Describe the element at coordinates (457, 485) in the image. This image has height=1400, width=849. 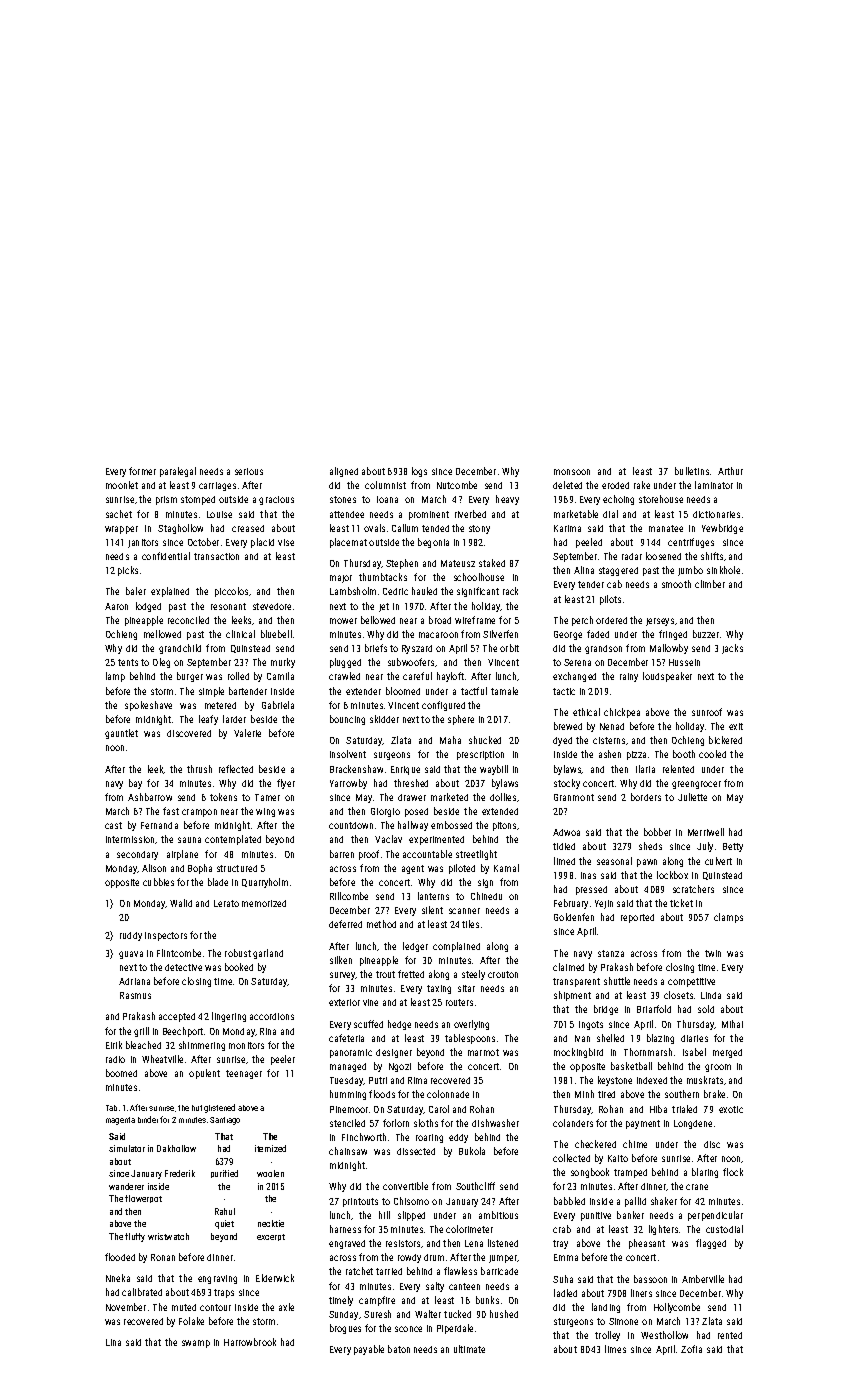
I see `Nutcombe` at that location.
